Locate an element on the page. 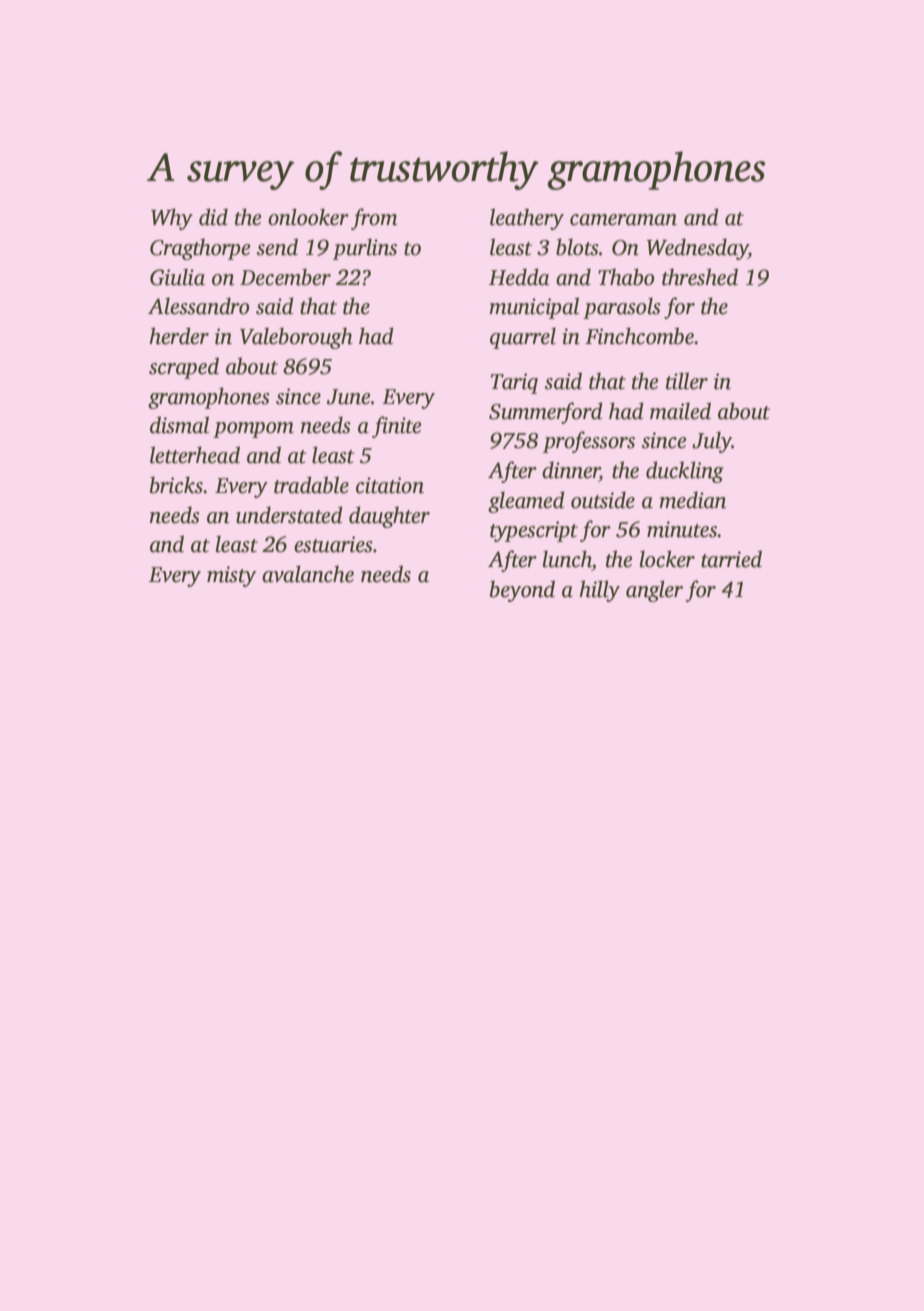 The image size is (924, 1311). purlins is located at coordinates (365, 249).
